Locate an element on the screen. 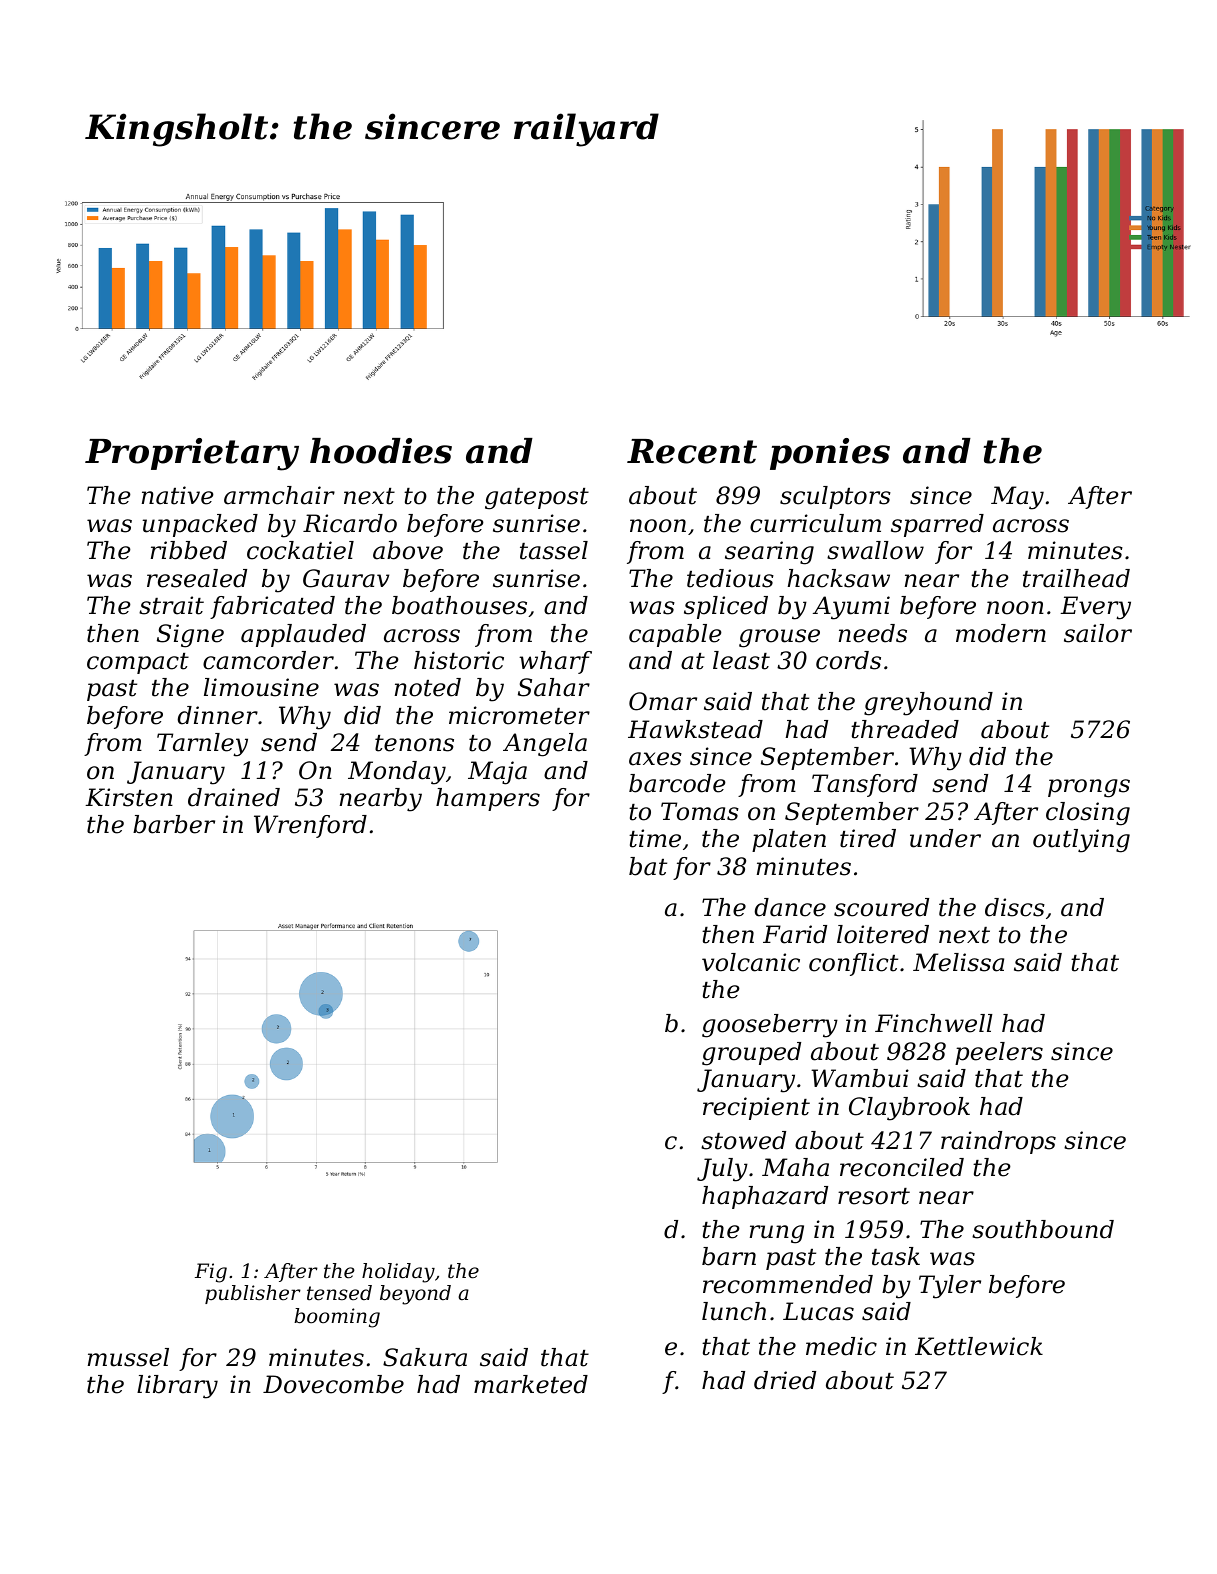  outlying is located at coordinates (1081, 841).
